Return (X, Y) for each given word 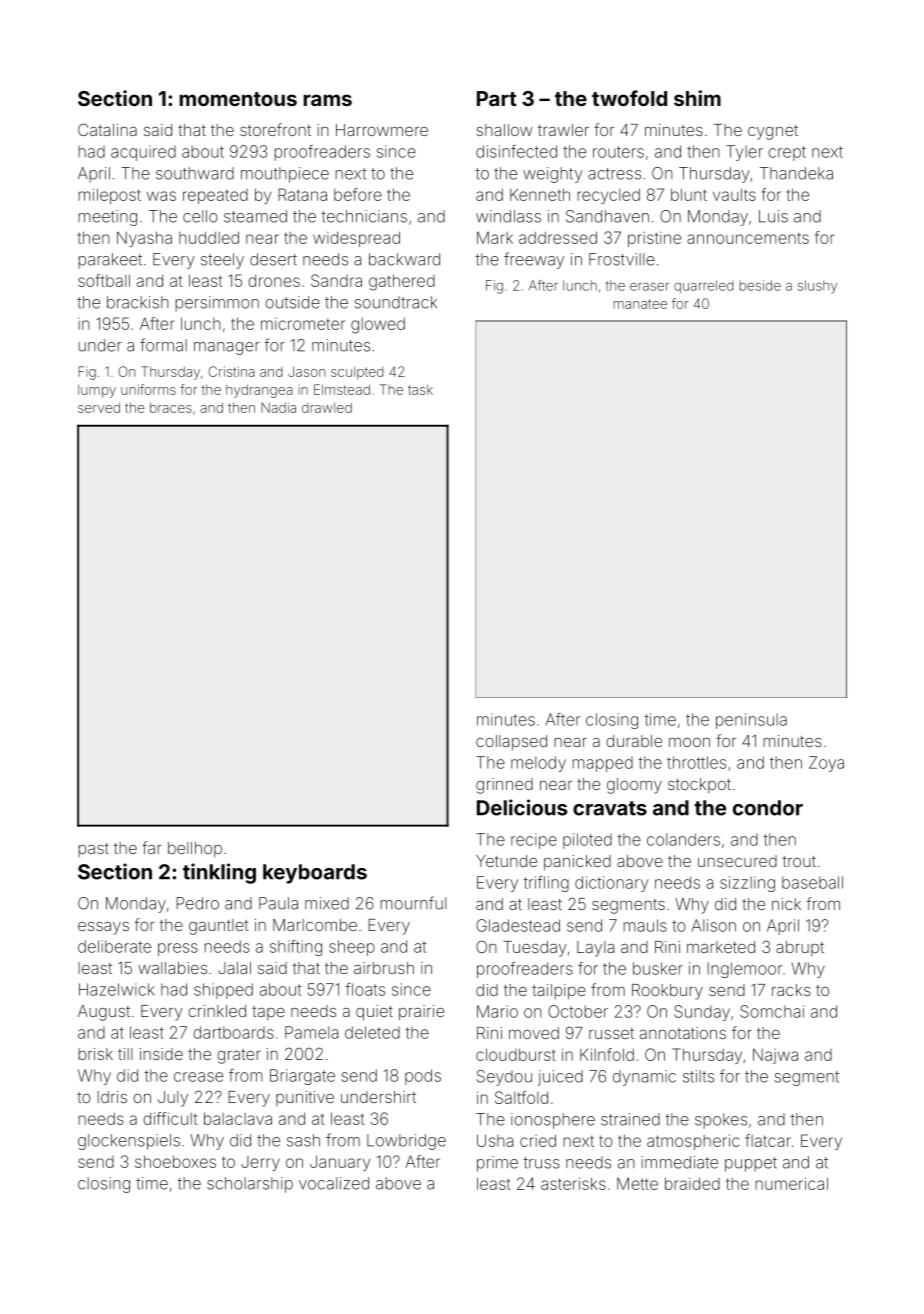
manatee (640, 304)
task (420, 390)
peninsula (751, 721)
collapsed (511, 743)
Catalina (107, 129)
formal (163, 345)
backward (404, 259)
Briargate (302, 1077)
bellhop (195, 849)
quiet (374, 1013)
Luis (773, 216)
